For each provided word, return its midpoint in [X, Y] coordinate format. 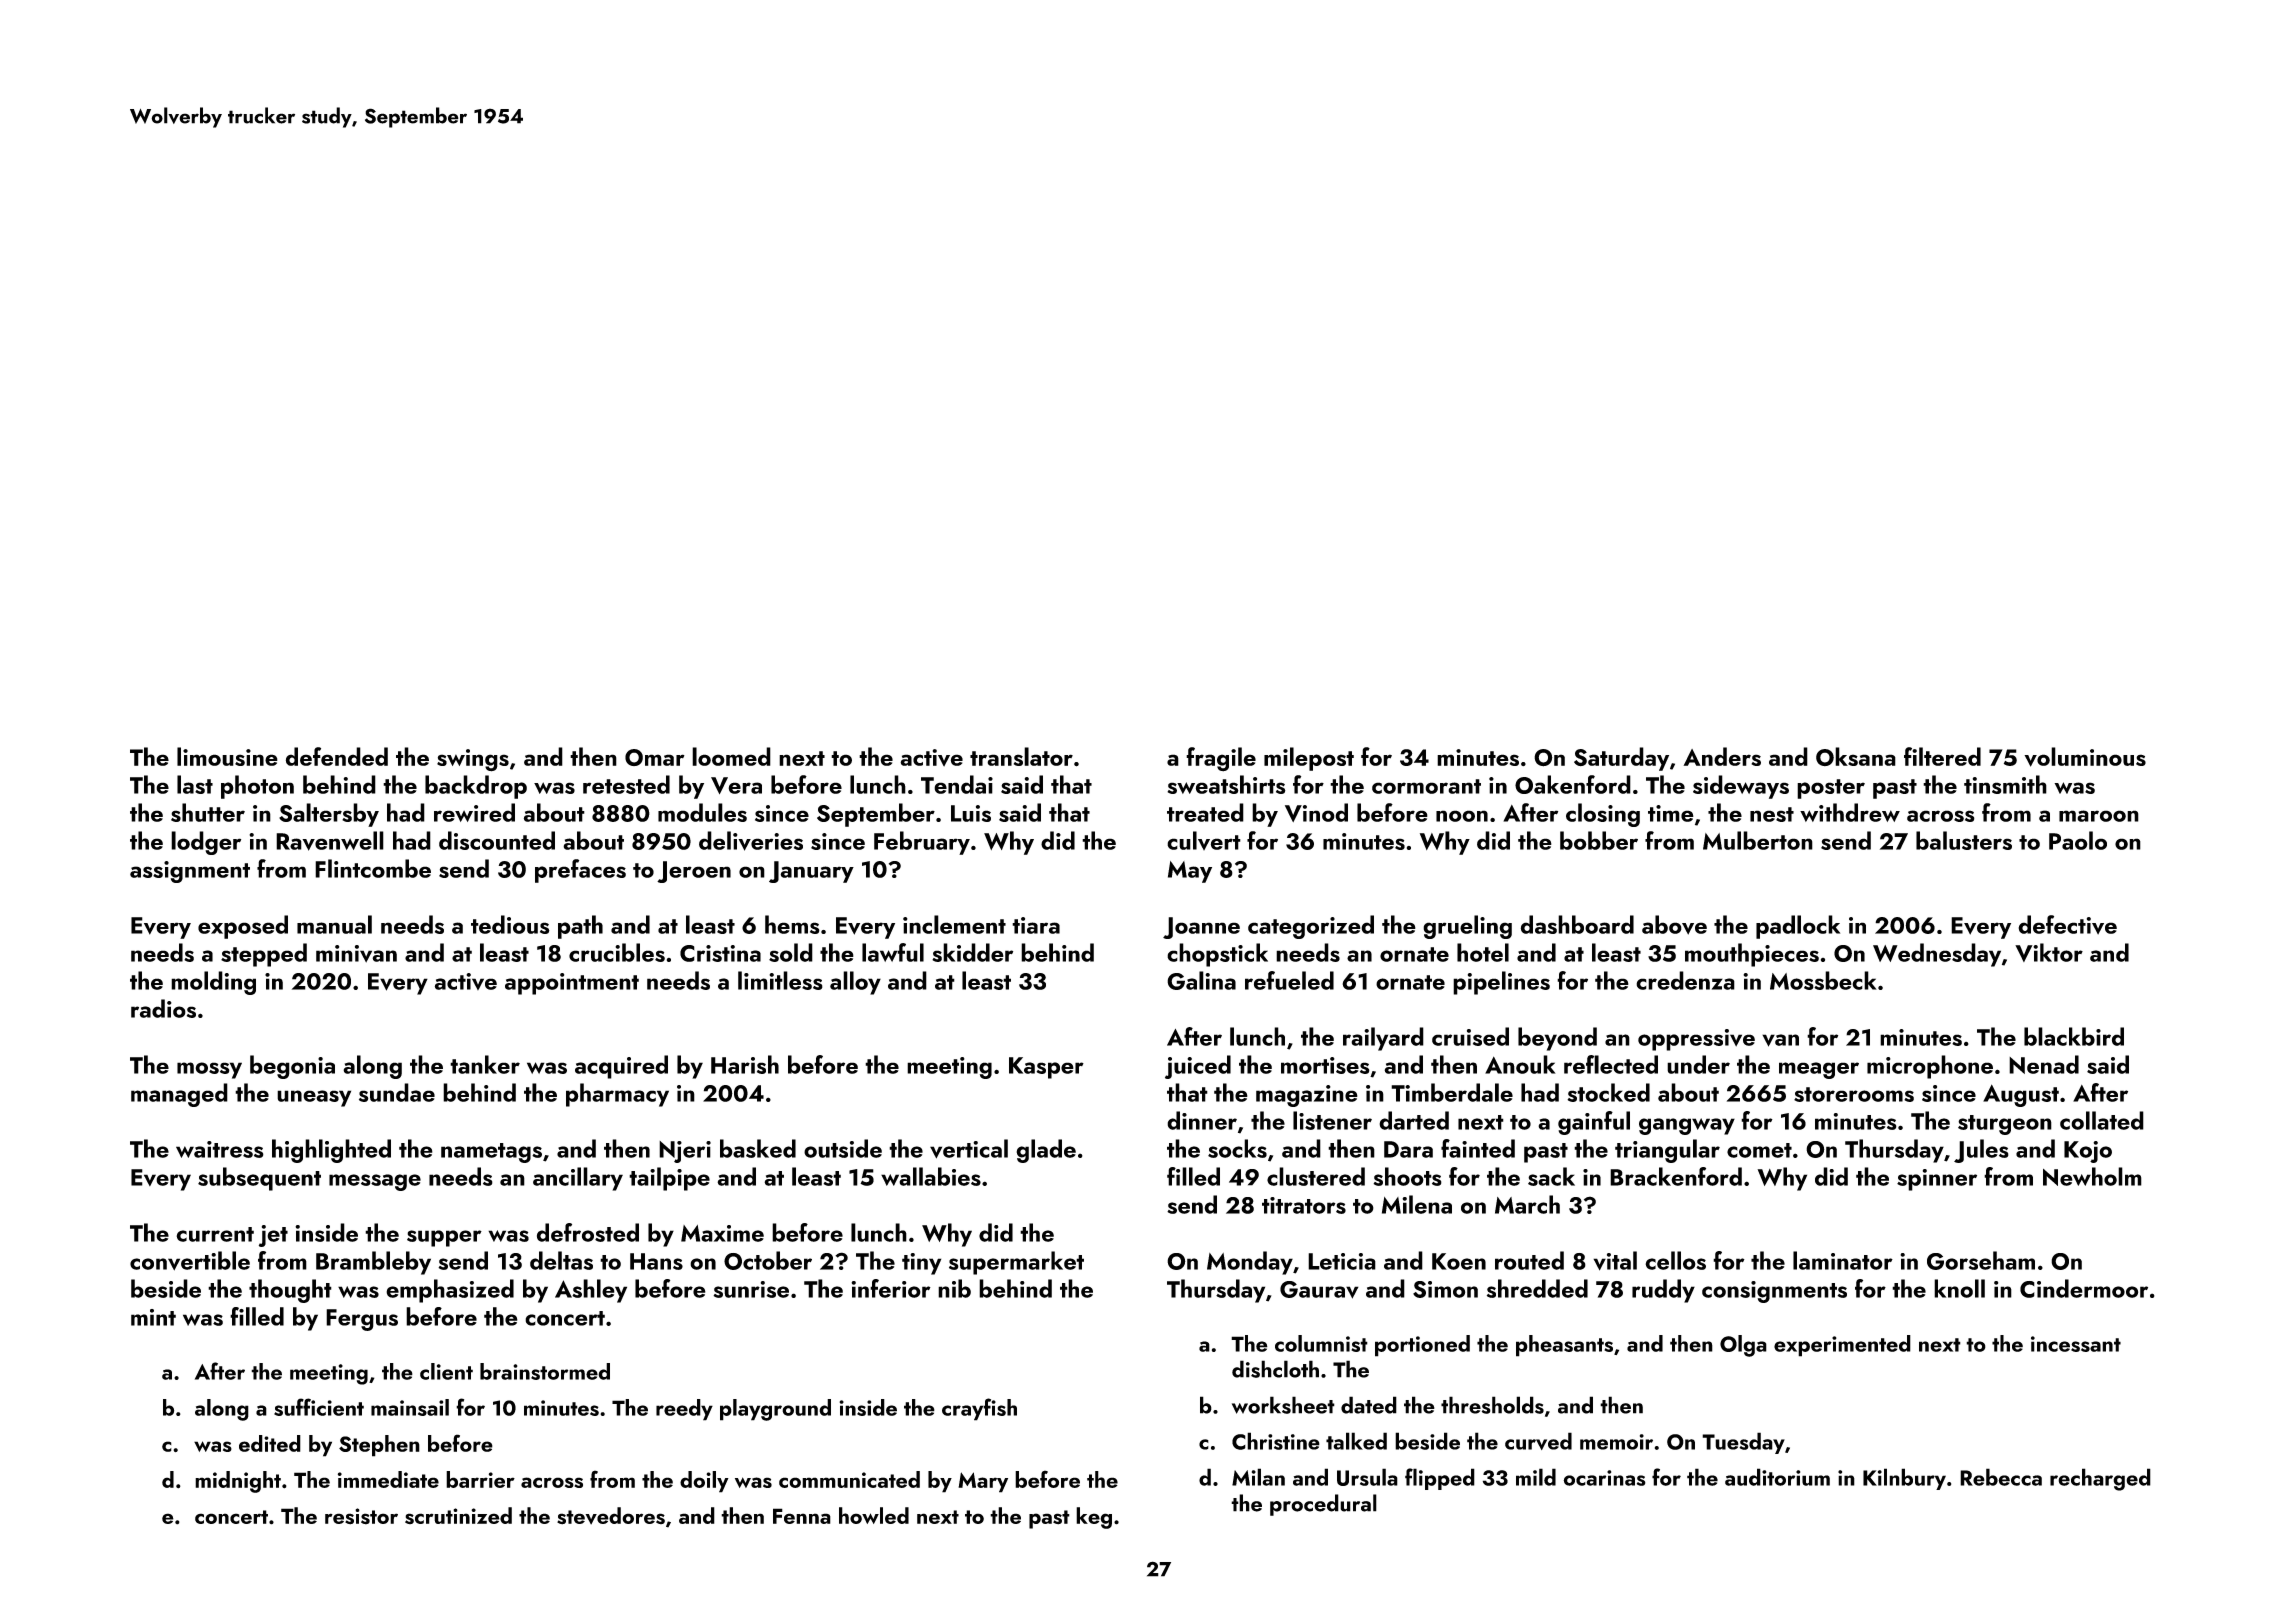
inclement [954, 924]
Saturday [1621, 759]
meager [1819, 1070]
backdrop [476, 787]
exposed [243, 927]
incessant [2076, 1344]
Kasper [1046, 1068]
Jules [1981, 1151]
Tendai [957, 784]
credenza [1685, 980]
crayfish [979, 1409]
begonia [292, 1067]
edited [270, 1443]
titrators [1304, 1205]
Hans [656, 1261]
